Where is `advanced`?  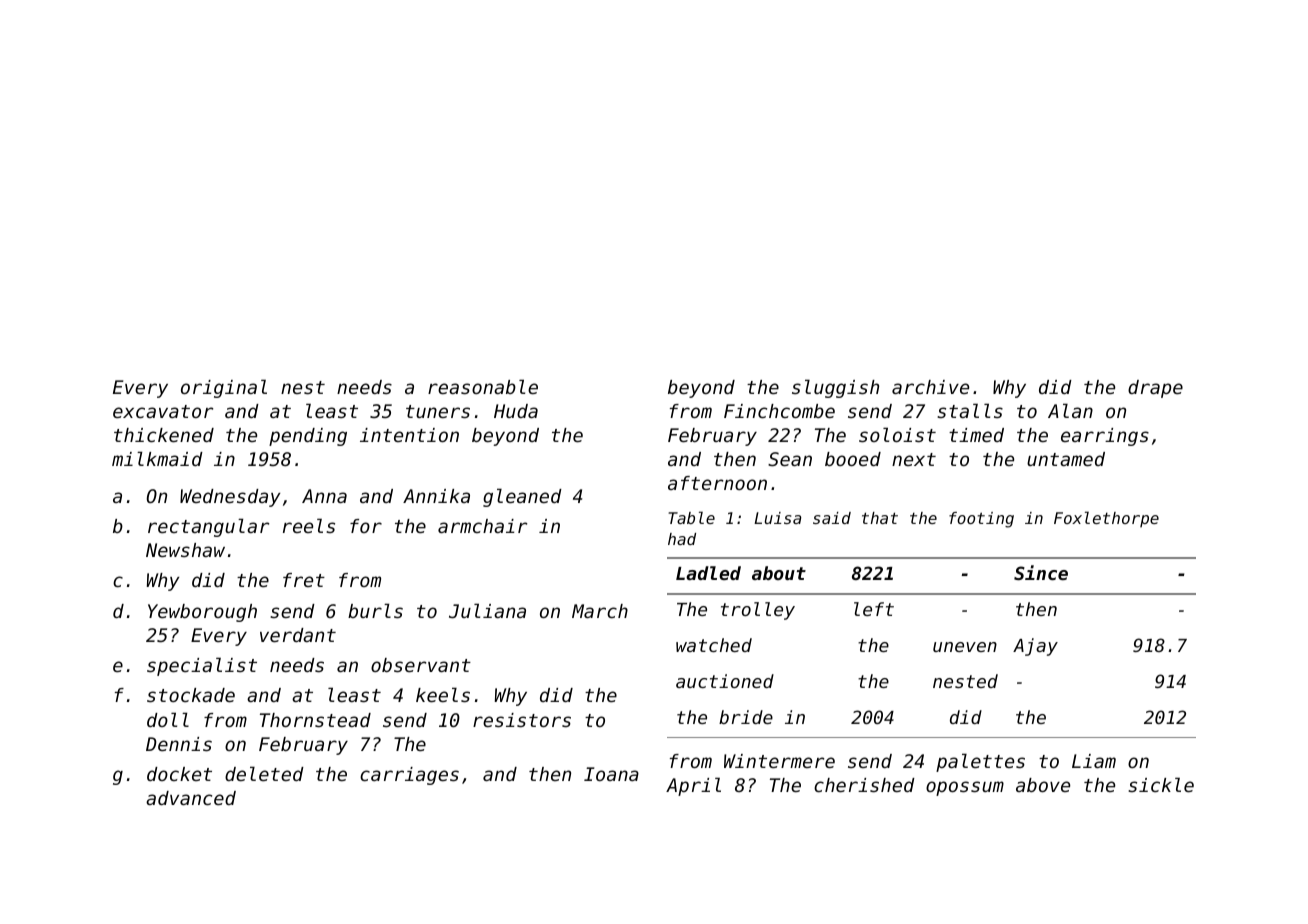
advanced is located at coordinates (191, 798).
